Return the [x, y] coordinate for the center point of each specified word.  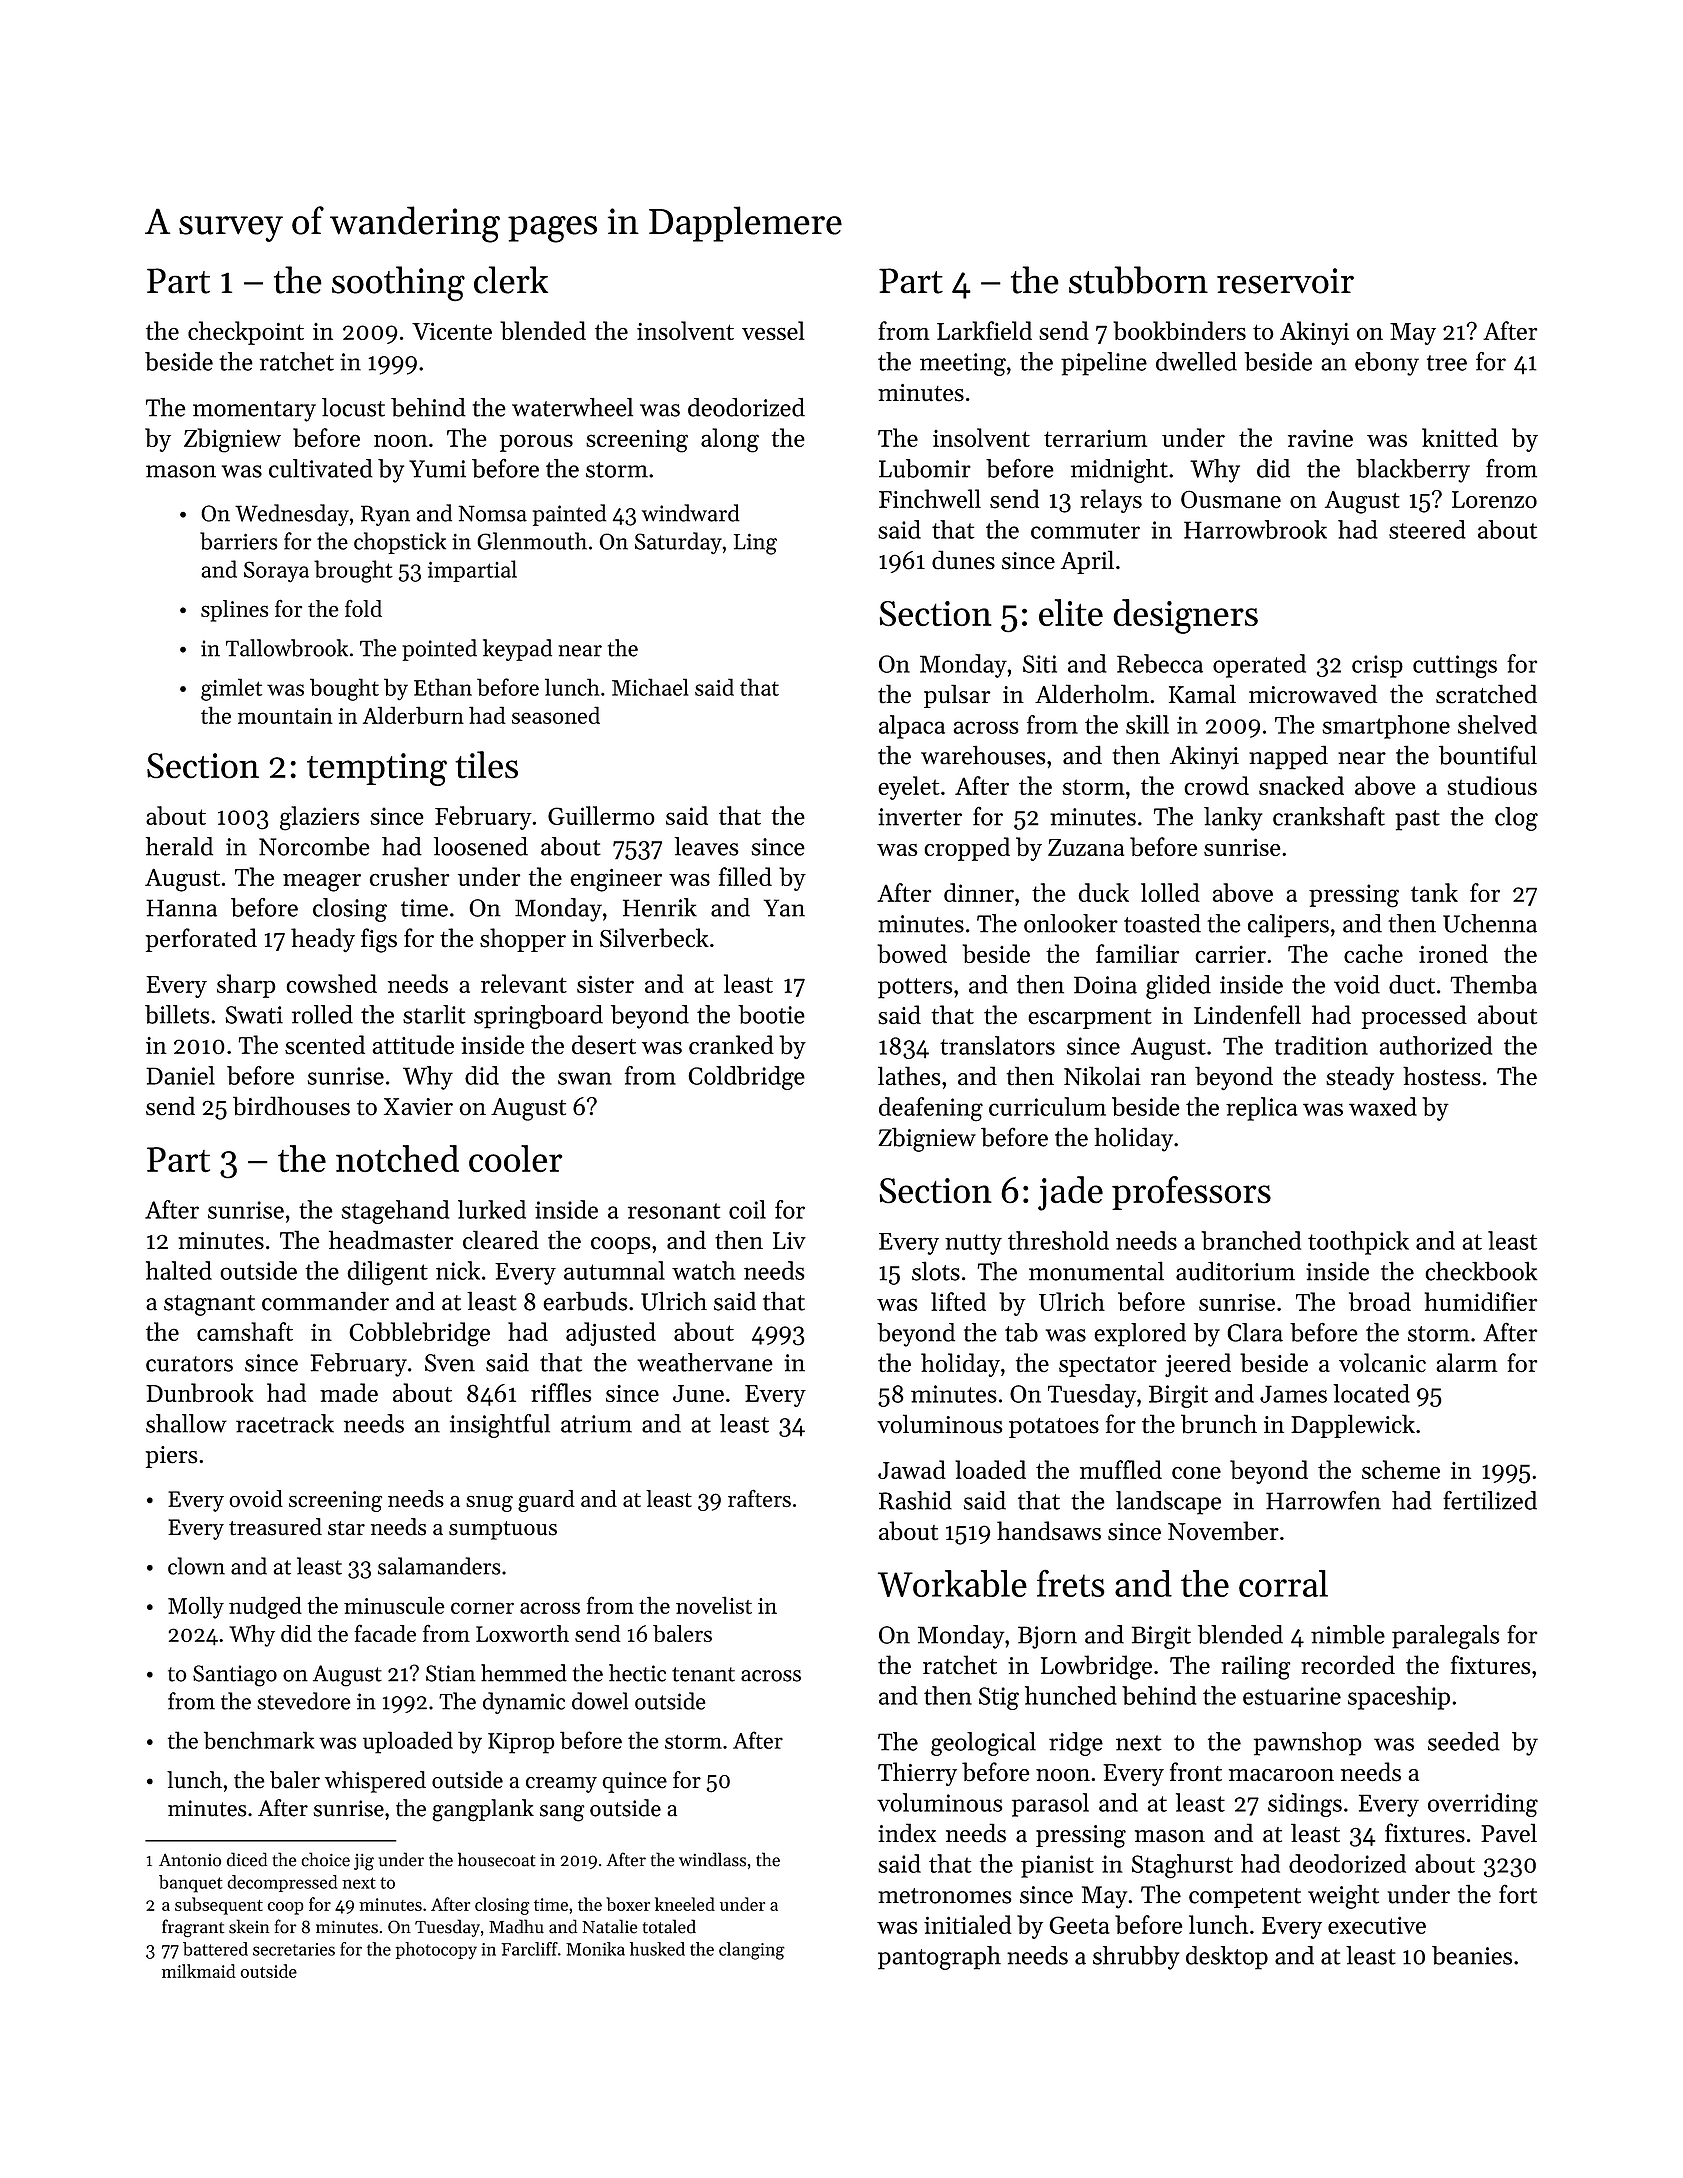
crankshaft [1329, 816]
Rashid [915, 1500]
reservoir [1285, 281]
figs [379, 940]
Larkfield [984, 330]
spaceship [1399, 1698]
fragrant [193, 1928]
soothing [398, 283]
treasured [275, 1527]
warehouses [983, 755]
